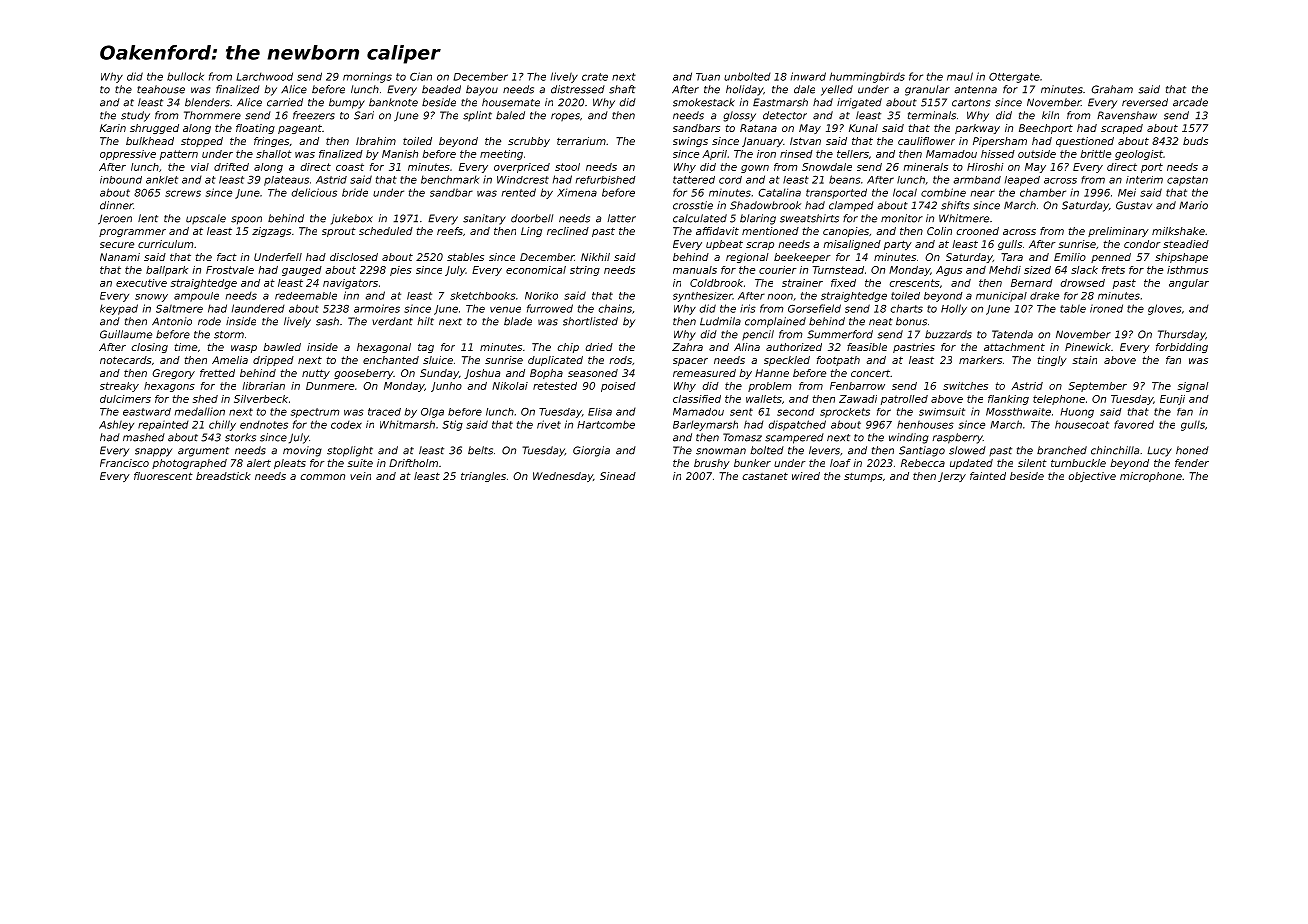  What do you see at coordinates (119, 387) in the screenshot?
I see `streaky` at bounding box center [119, 387].
